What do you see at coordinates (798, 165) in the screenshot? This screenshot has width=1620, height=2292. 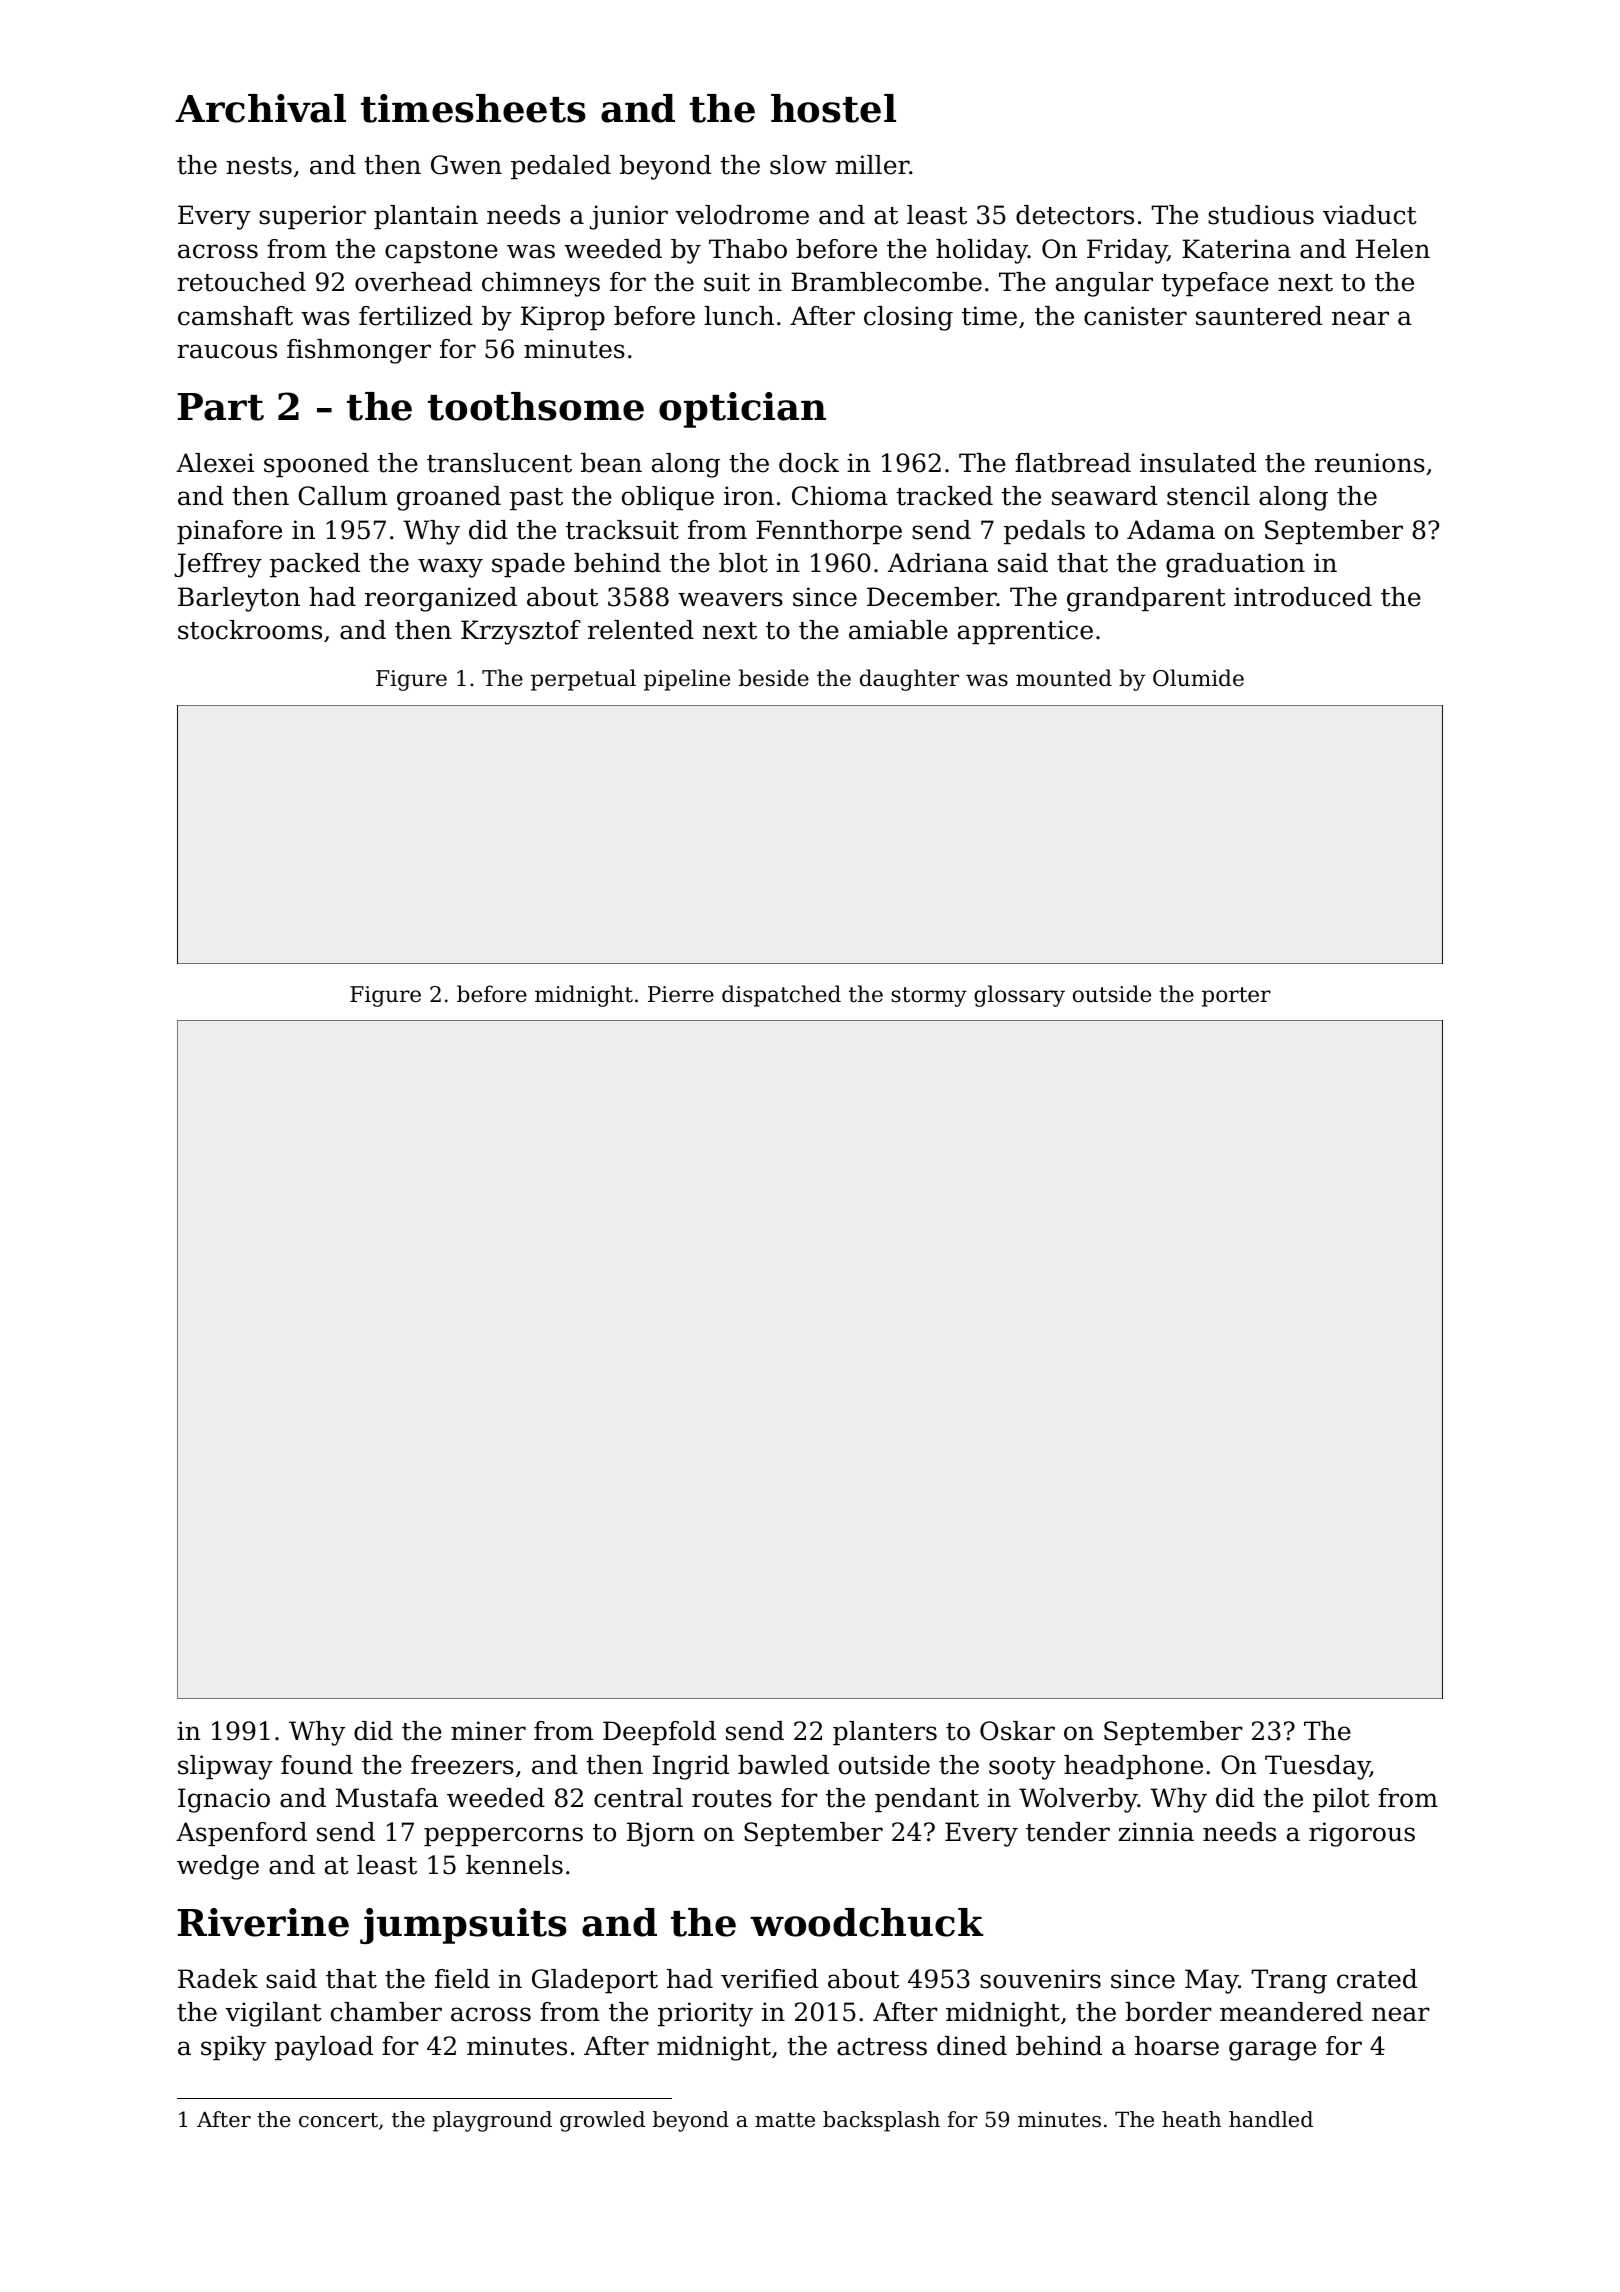 I see `slow` at bounding box center [798, 165].
